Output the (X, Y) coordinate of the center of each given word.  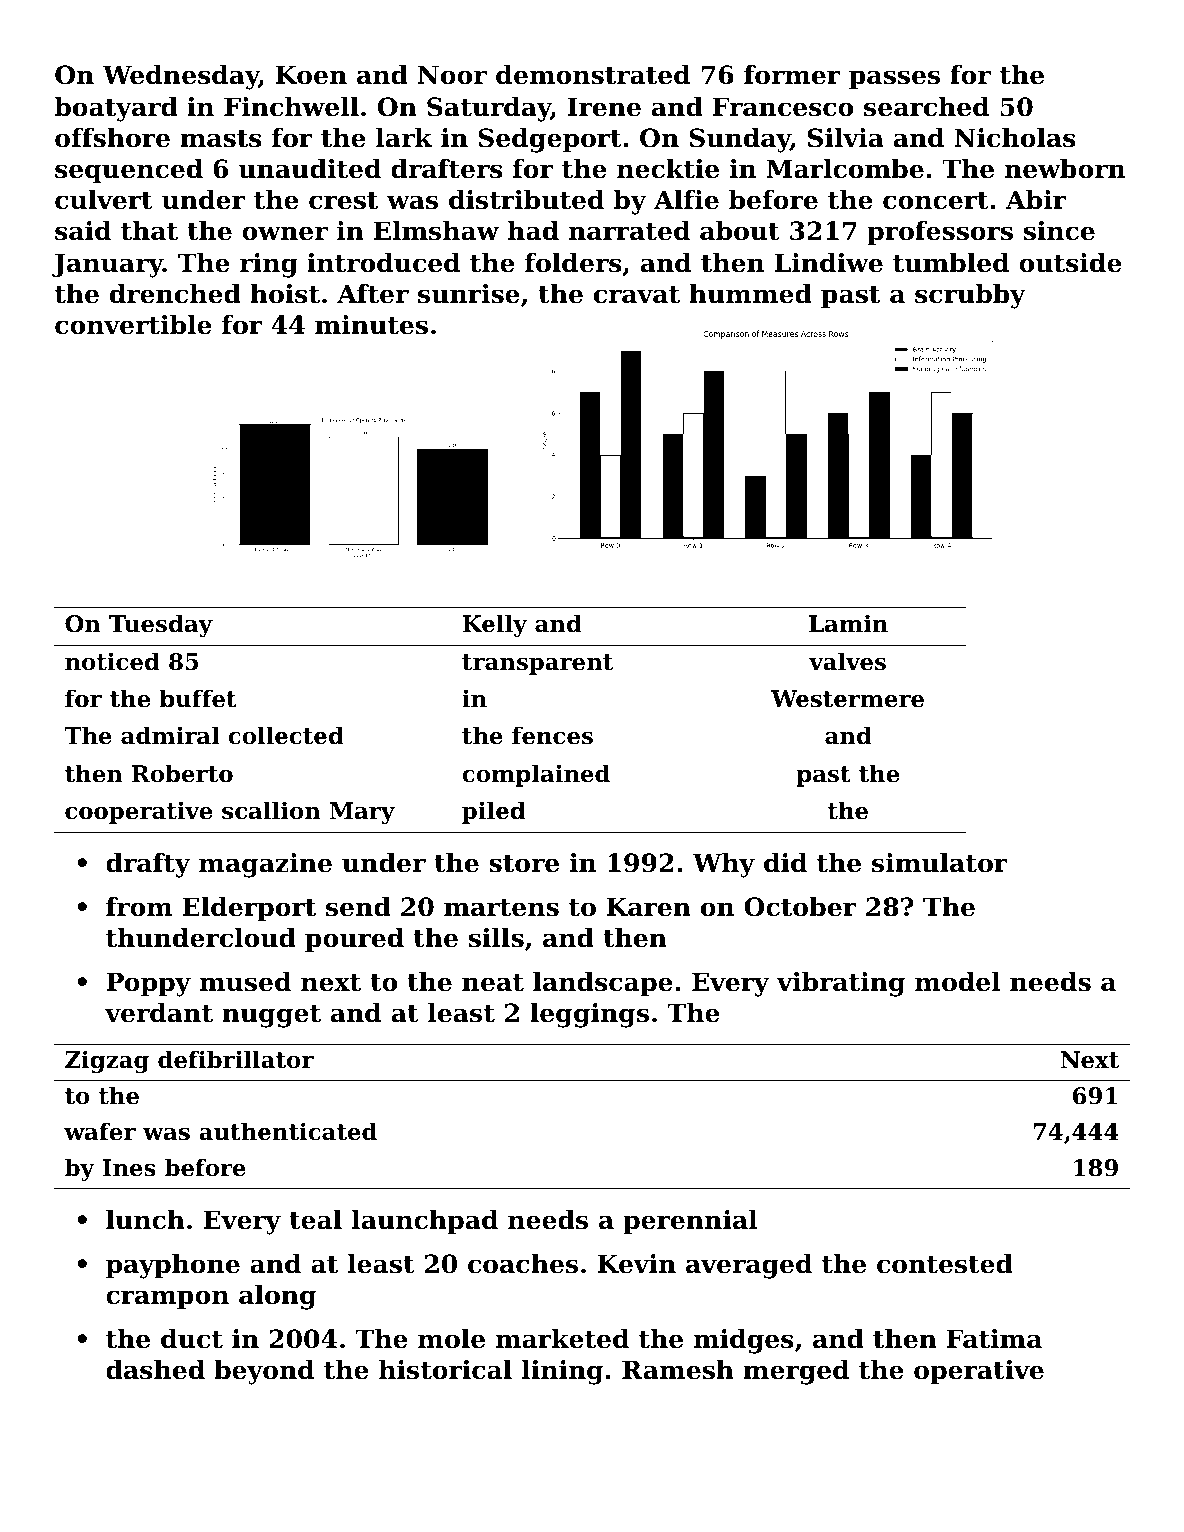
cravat (637, 295)
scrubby (970, 296)
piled (493, 812)
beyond (264, 1372)
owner (285, 233)
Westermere (847, 699)
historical (445, 1370)
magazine (265, 865)
